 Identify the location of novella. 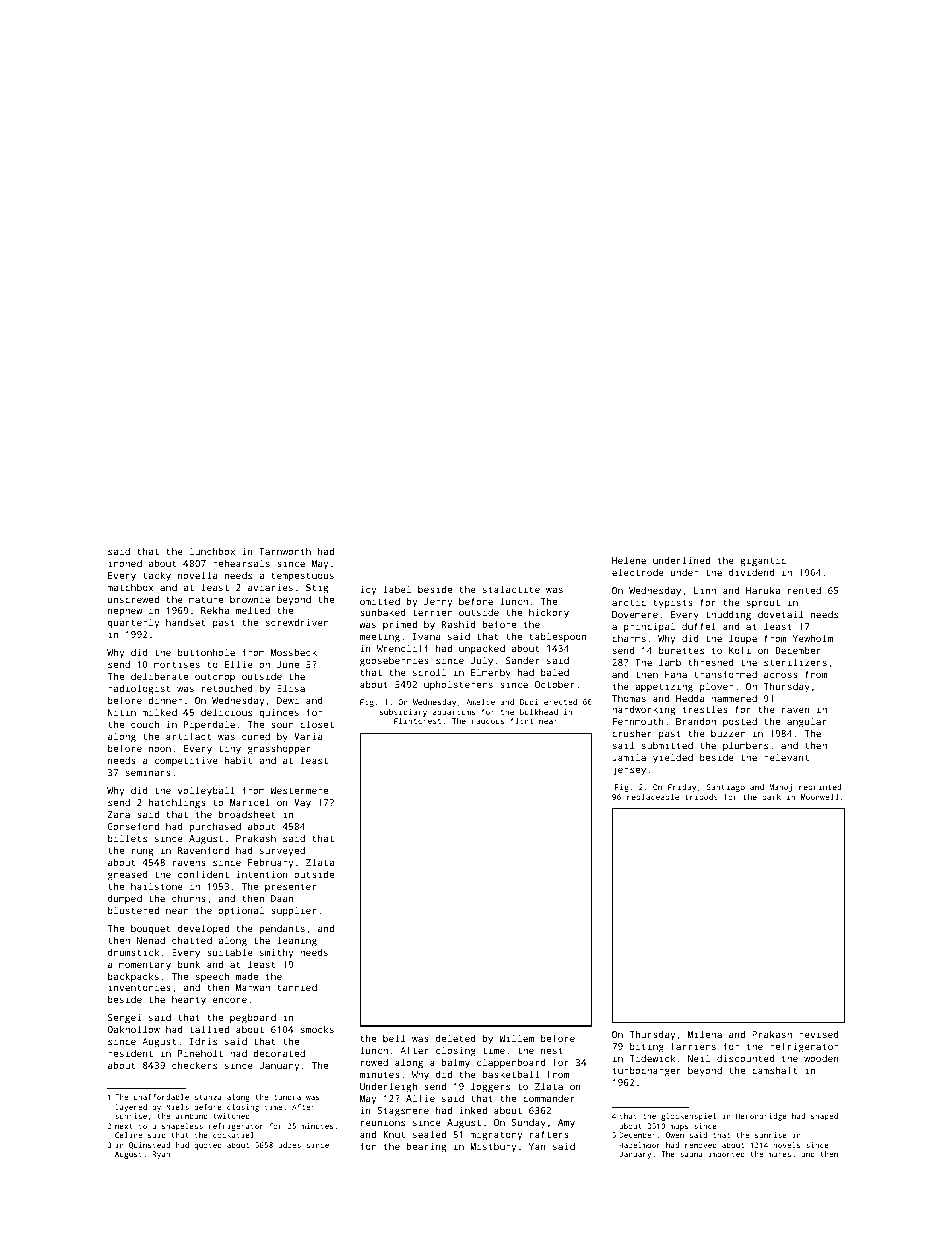
(197, 575).
